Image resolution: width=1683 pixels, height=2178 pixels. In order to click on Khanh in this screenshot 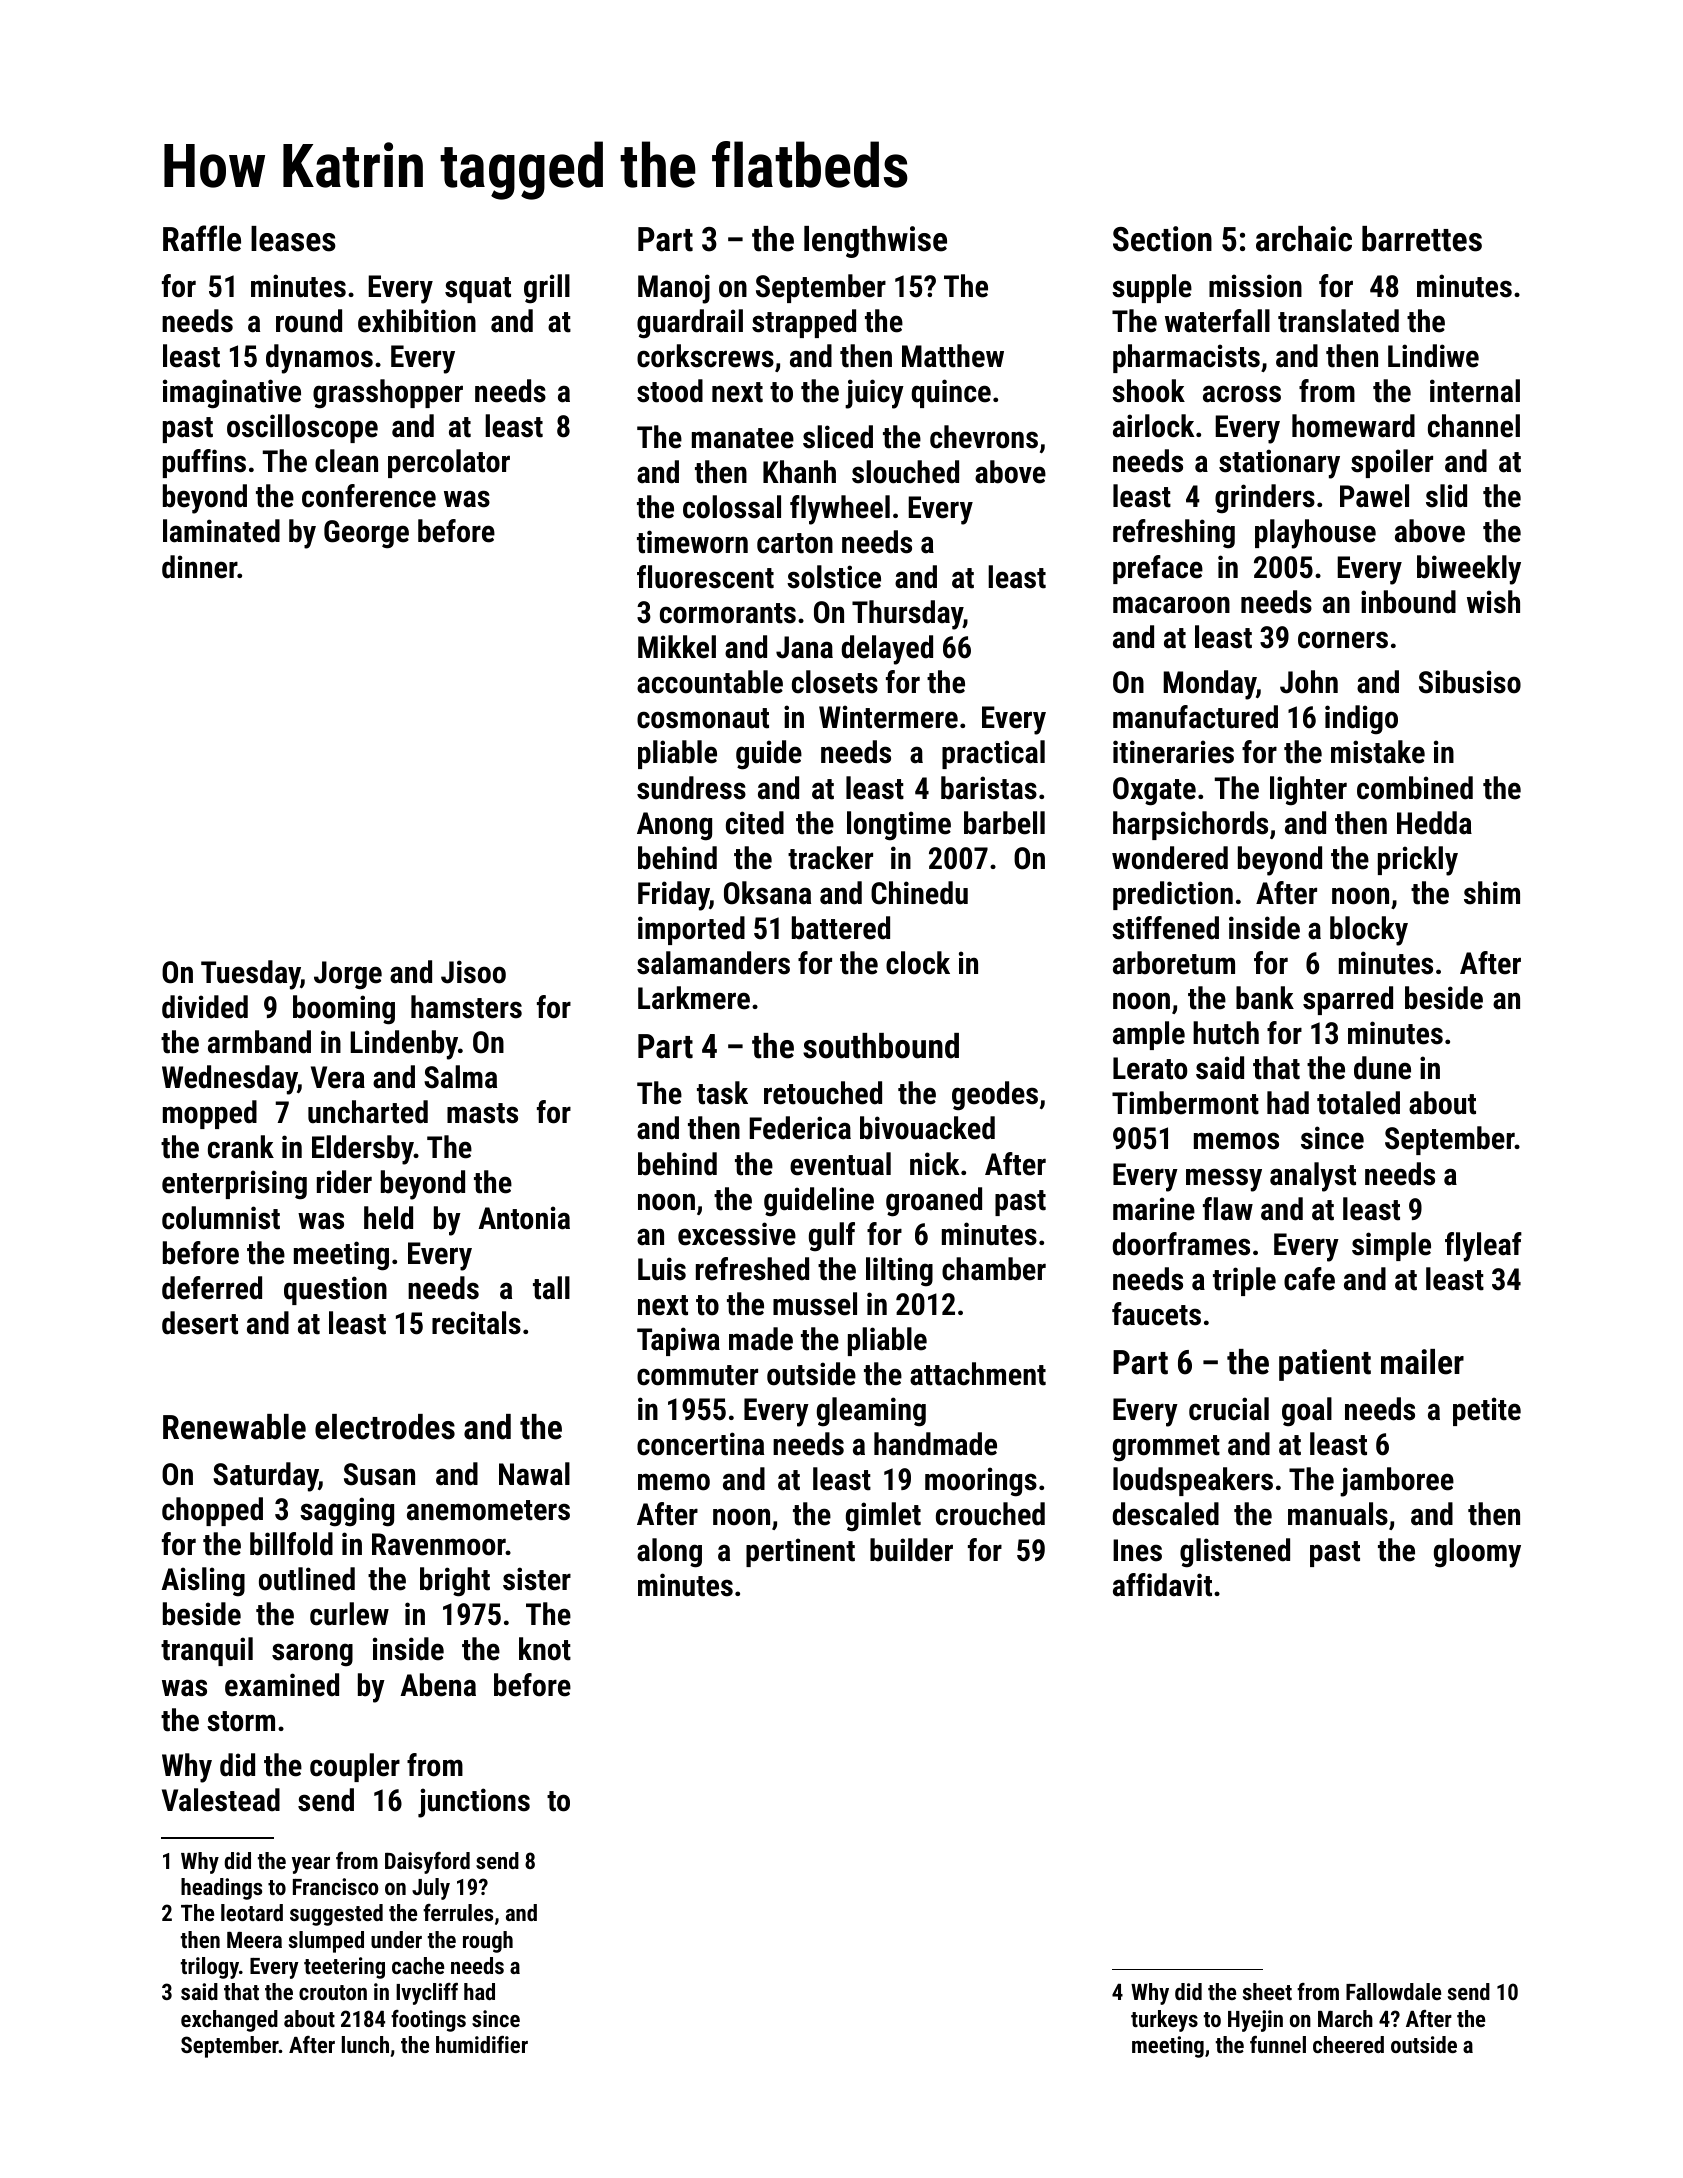, I will do `click(799, 472)`.
